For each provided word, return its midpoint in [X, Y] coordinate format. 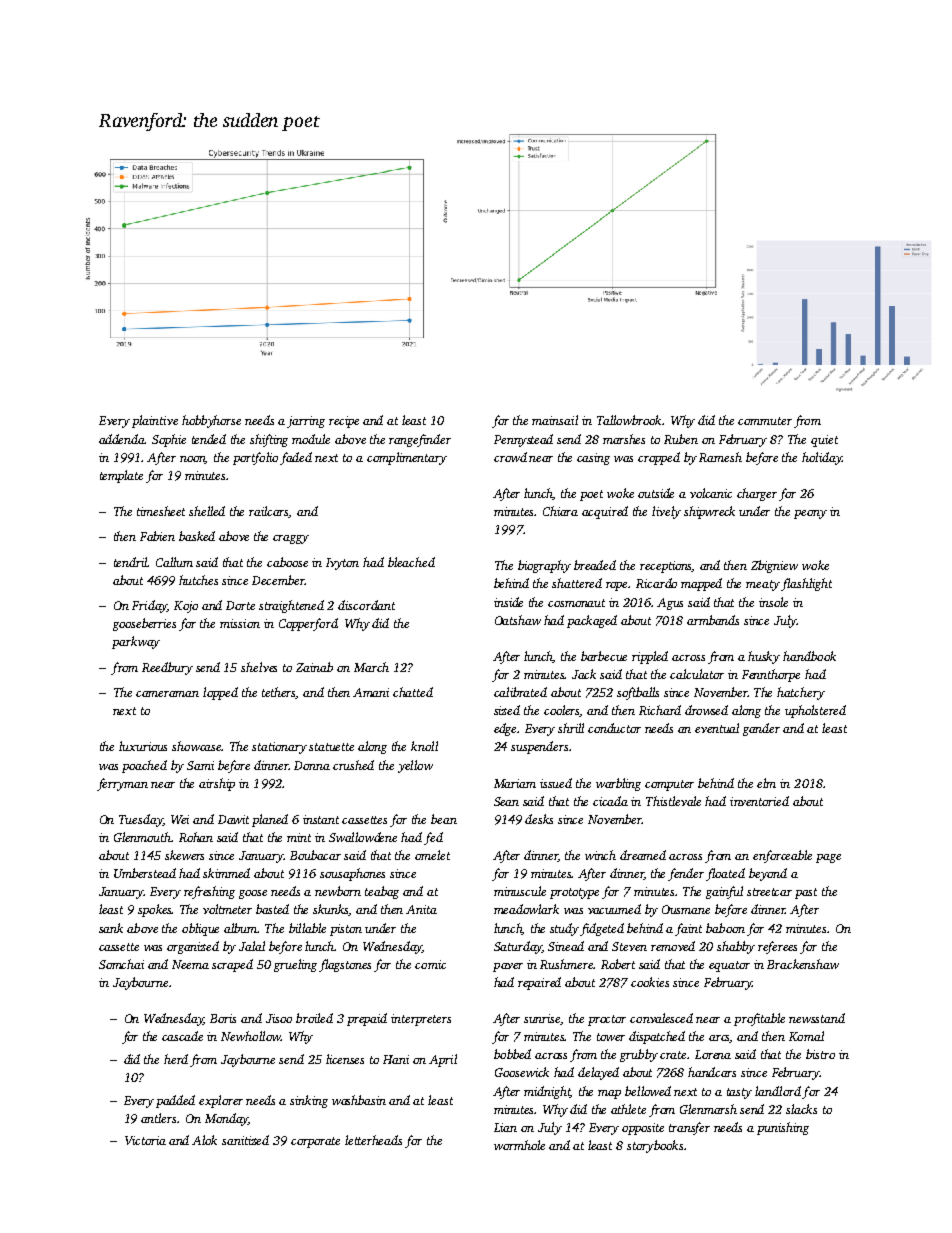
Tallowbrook [629, 420]
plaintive [155, 421]
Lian [505, 1127]
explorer [221, 1101]
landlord [778, 1091]
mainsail [555, 420]
